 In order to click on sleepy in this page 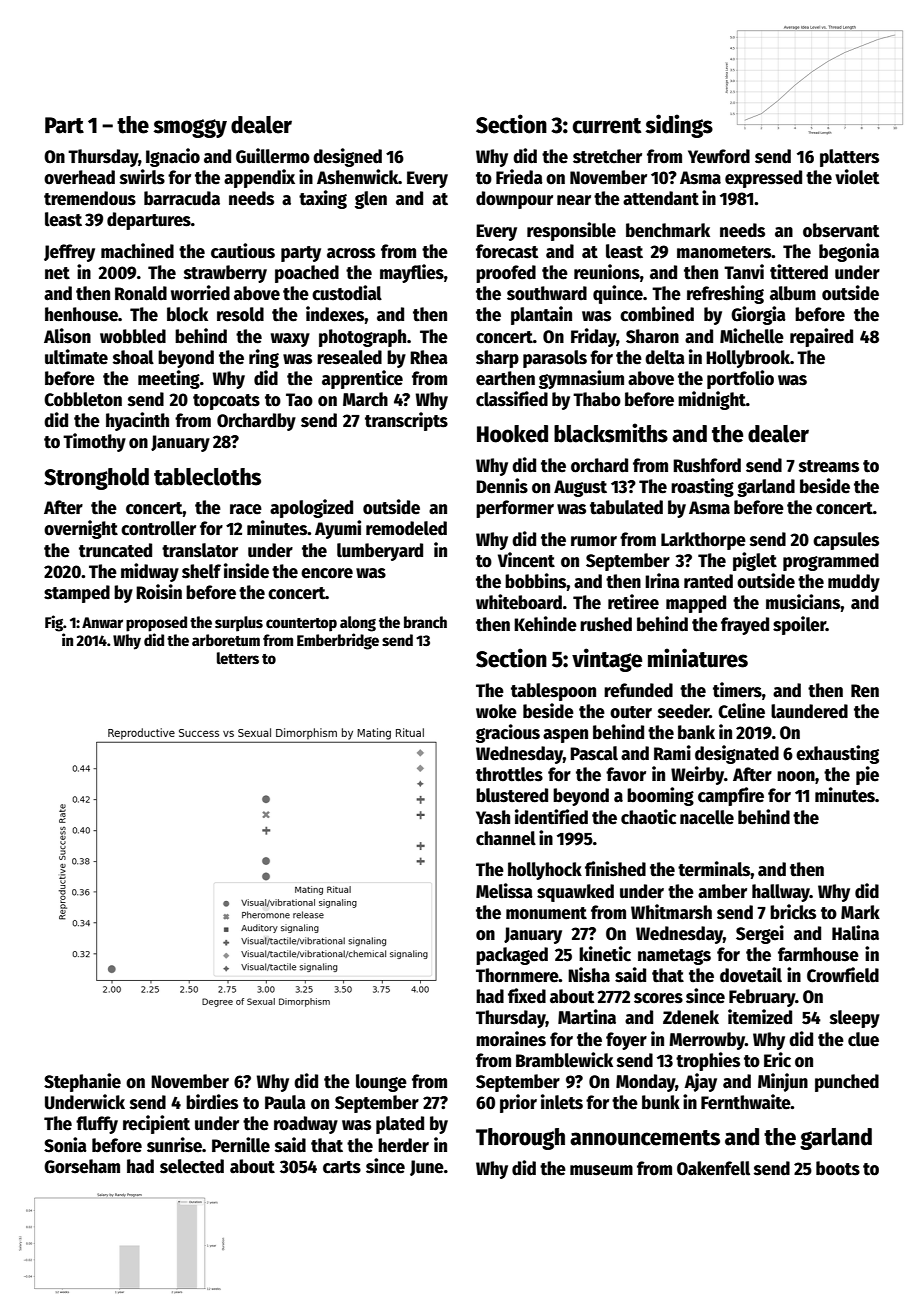, I will do `click(855, 1019)`.
